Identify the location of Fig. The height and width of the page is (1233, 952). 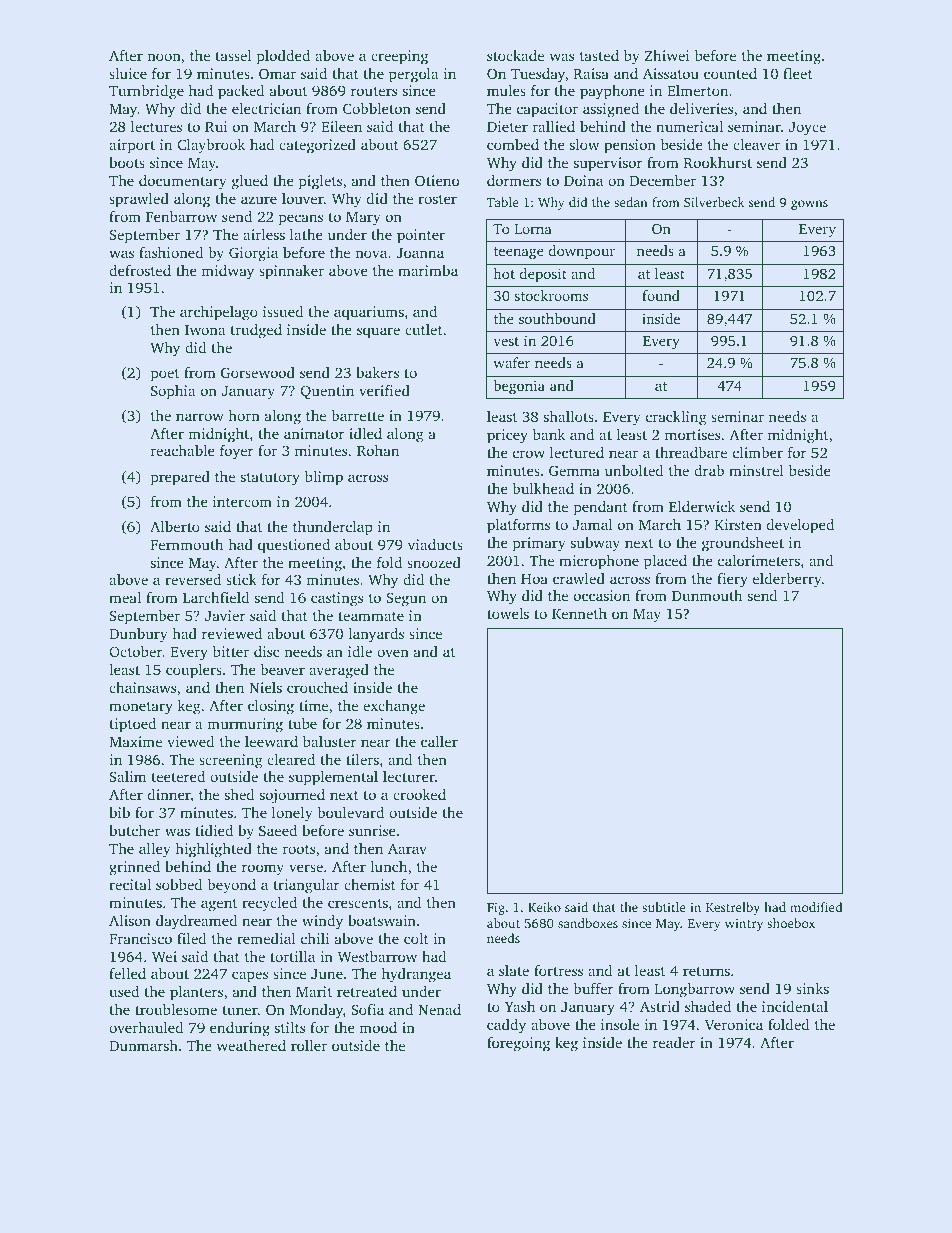
(496, 908).
